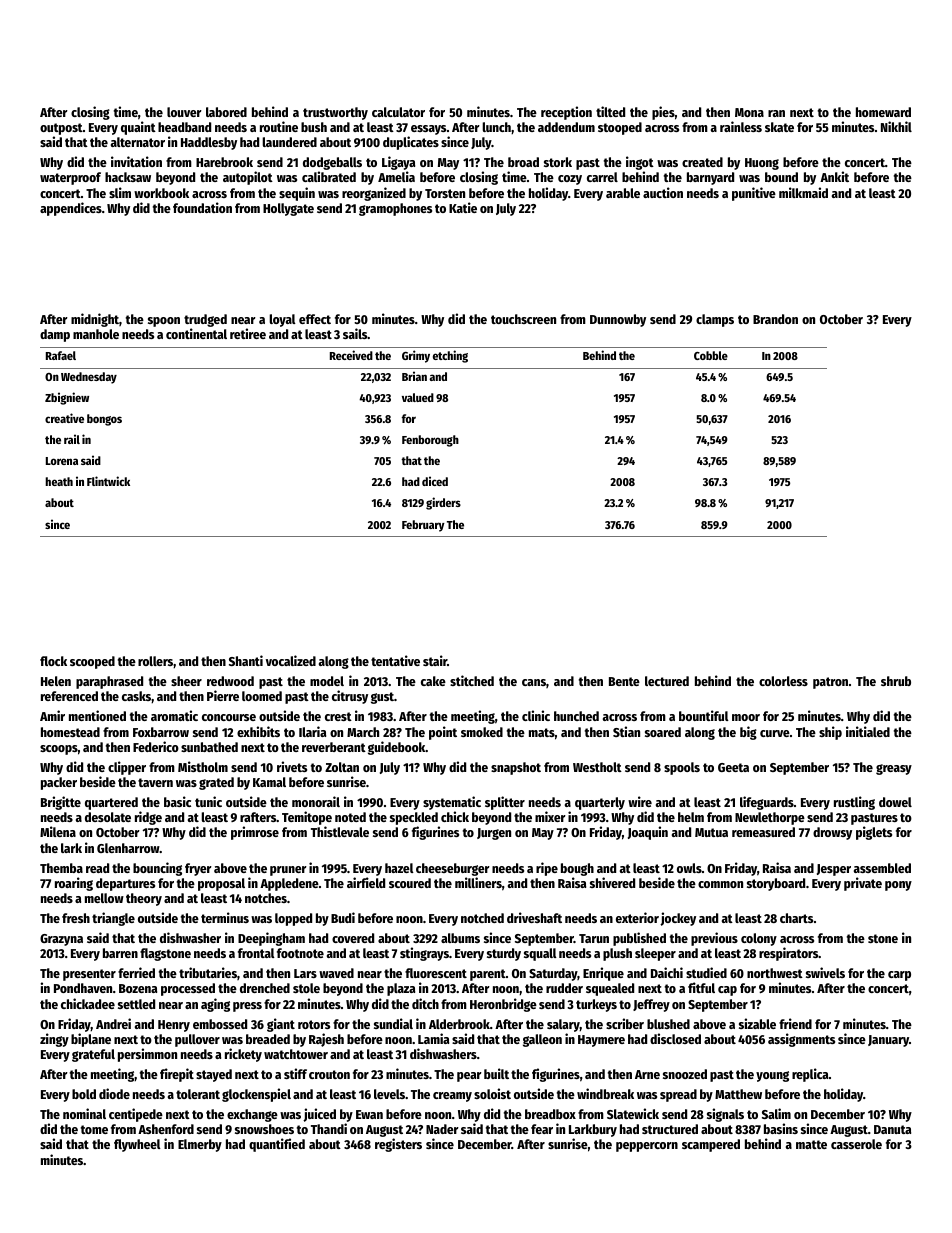  What do you see at coordinates (335, 113) in the document?
I see `trustworthy` at bounding box center [335, 113].
